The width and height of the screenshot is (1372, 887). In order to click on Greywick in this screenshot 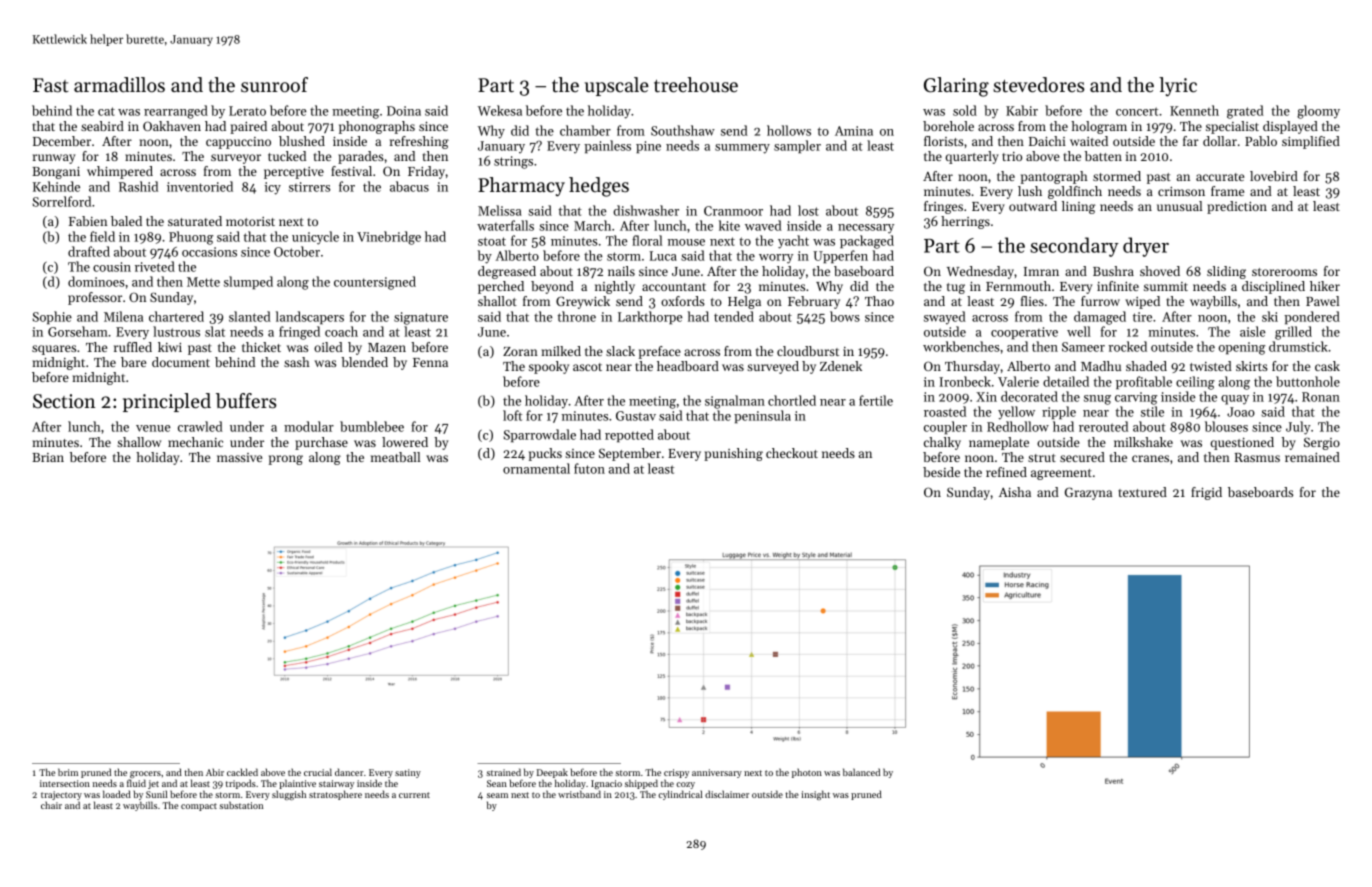, I will do `click(583, 302)`.
